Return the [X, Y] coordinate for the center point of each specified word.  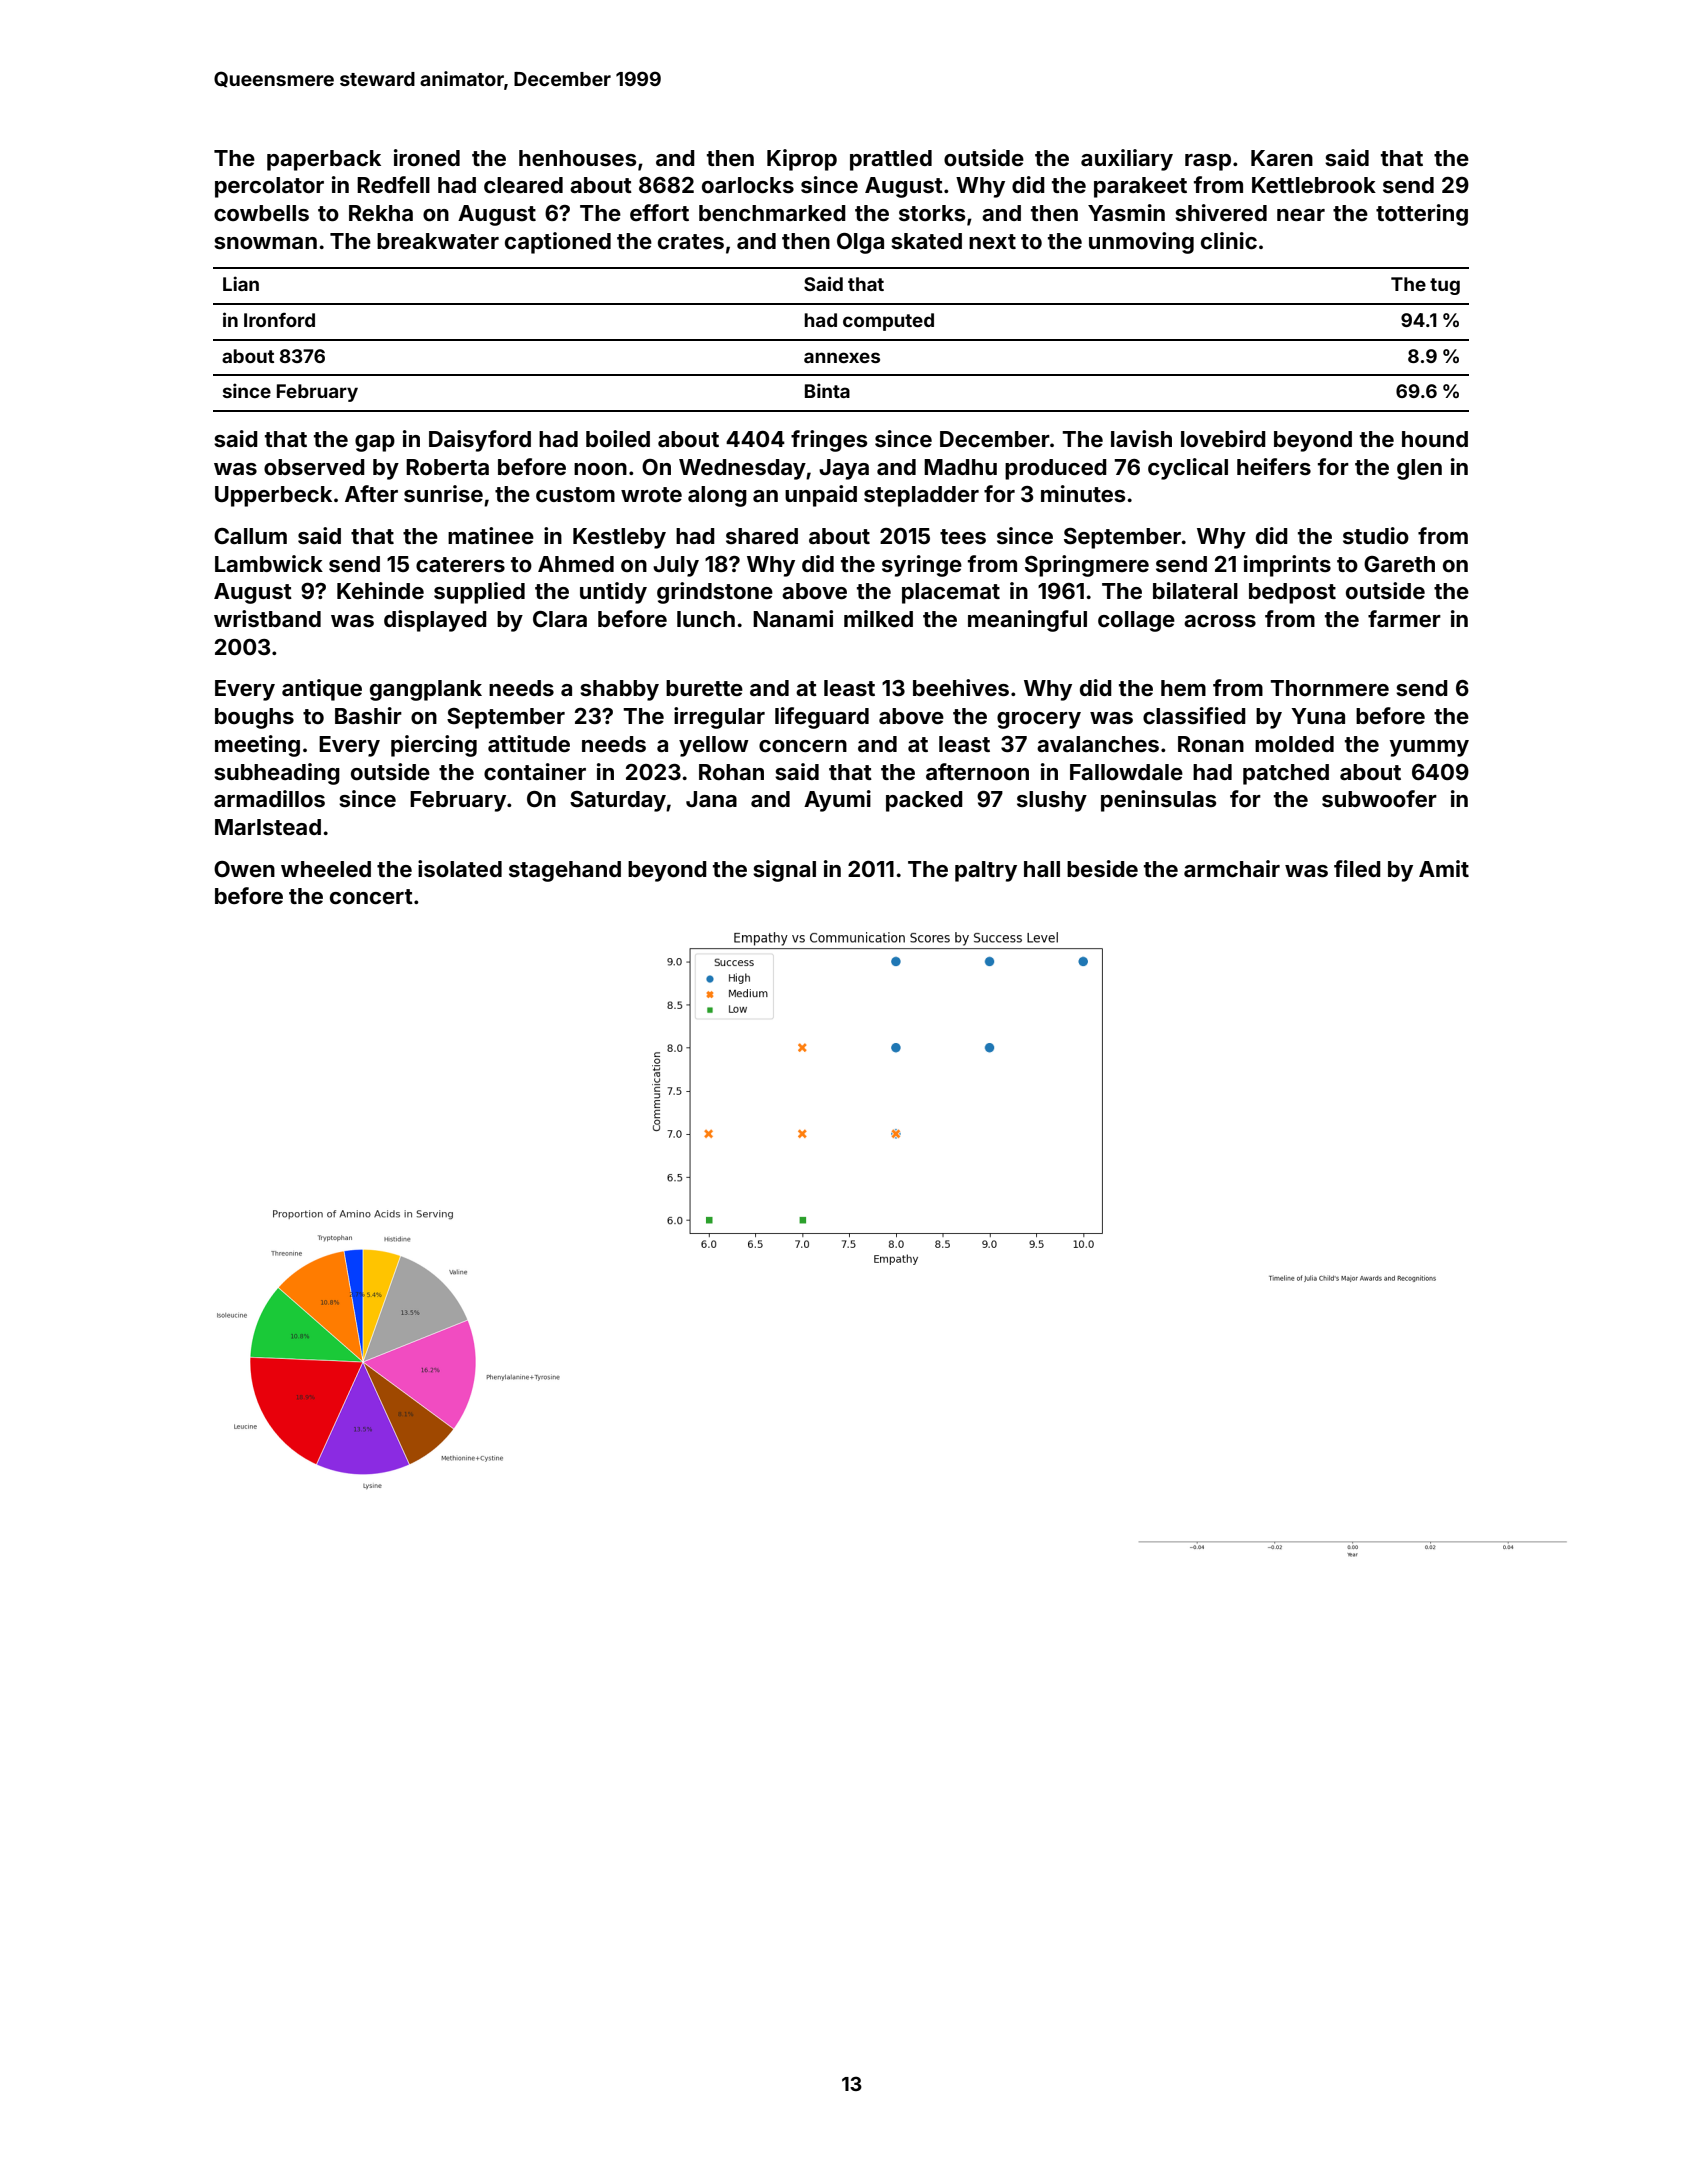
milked [878, 618]
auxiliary [1127, 160]
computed [888, 322]
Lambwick [269, 563]
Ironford [279, 320]
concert [371, 896]
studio [1376, 535]
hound [1435, 439]
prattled [891, 160]
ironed [427, 157]
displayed [435, 621]
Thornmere [1329, 688]
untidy [613, 593]
